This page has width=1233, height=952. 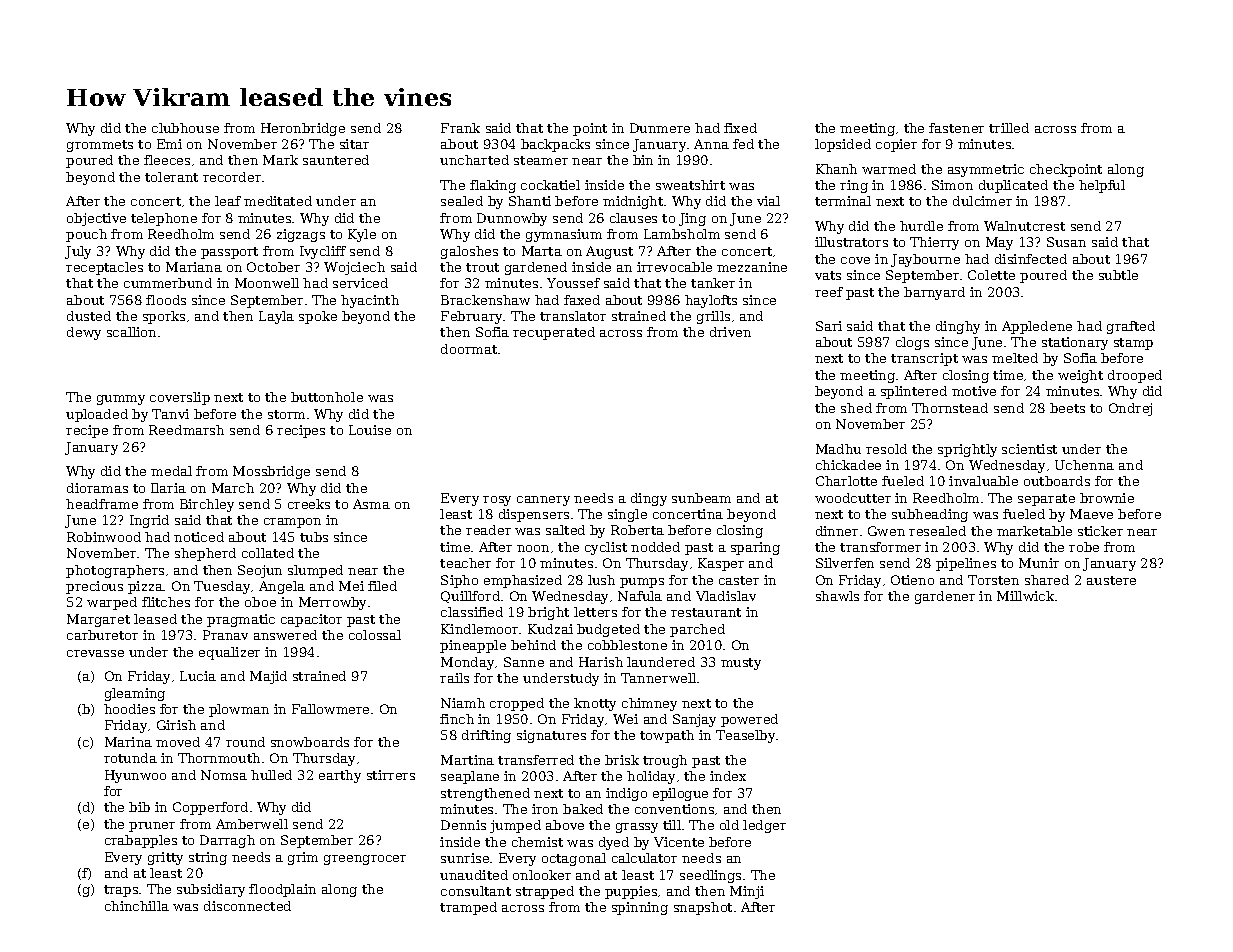 I want to click on Mossbridge, so click(x=271, y=472).
